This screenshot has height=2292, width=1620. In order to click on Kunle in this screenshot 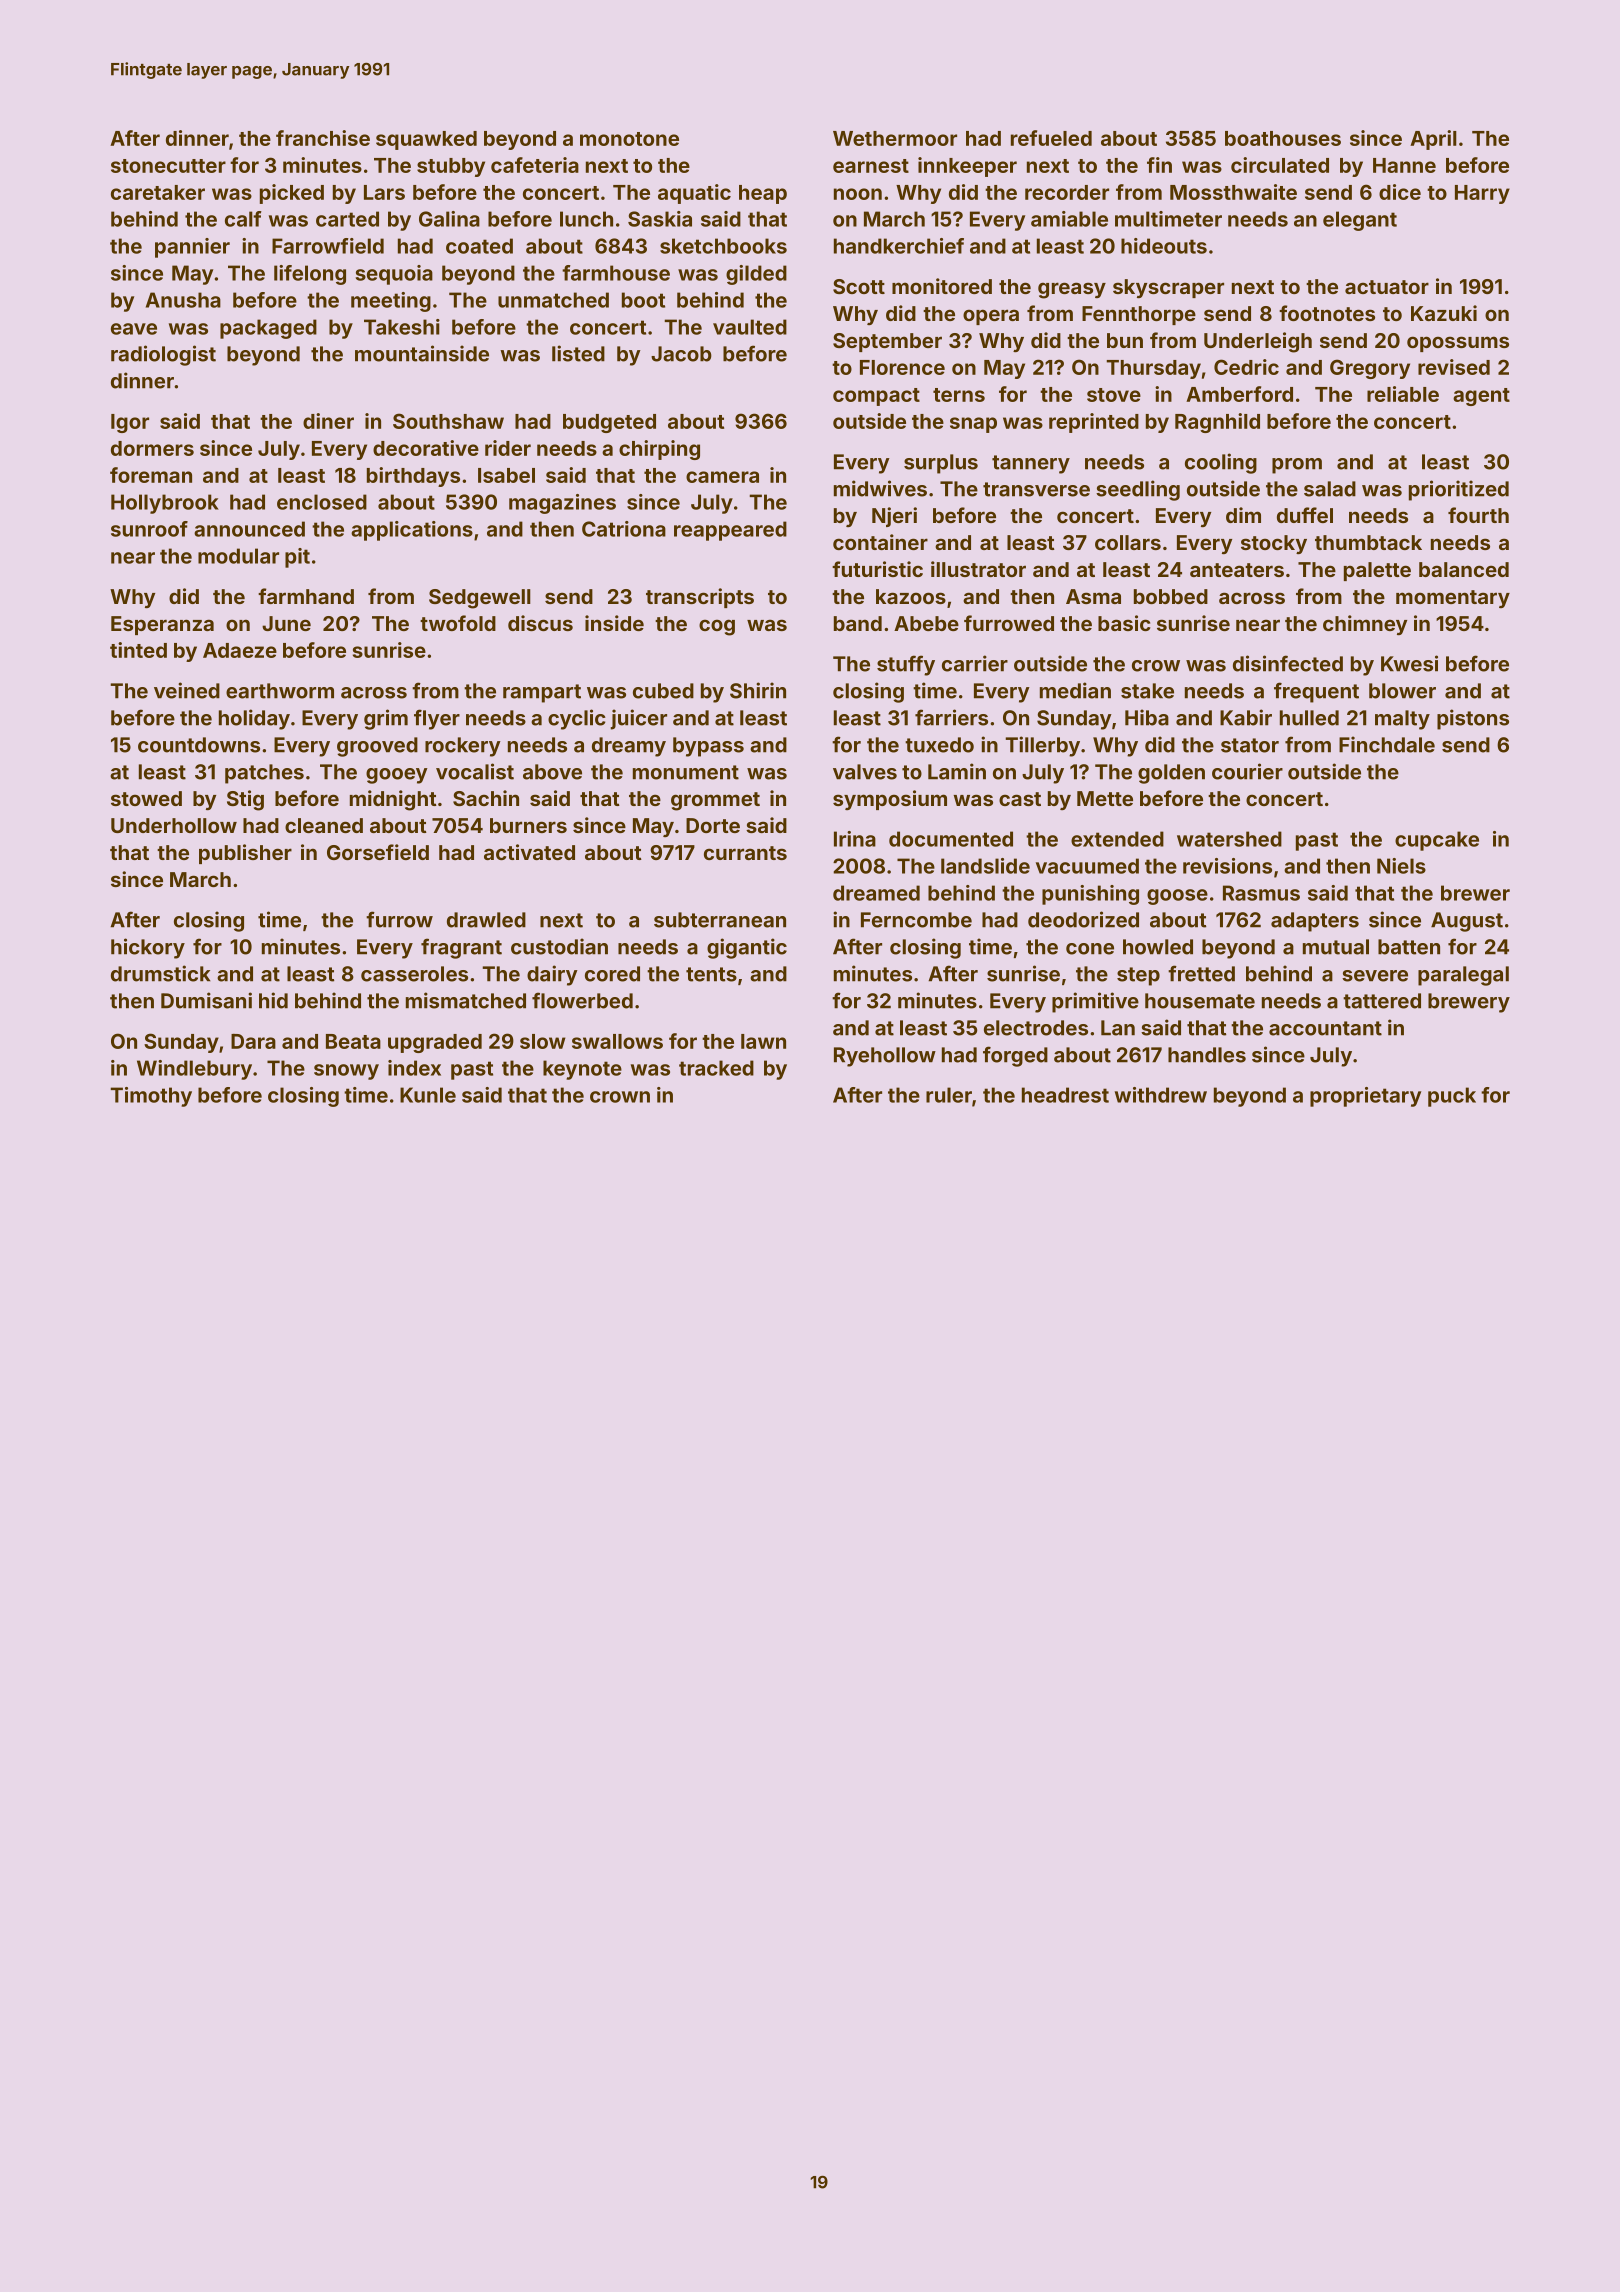, I will do `click(428, 1095)`.
